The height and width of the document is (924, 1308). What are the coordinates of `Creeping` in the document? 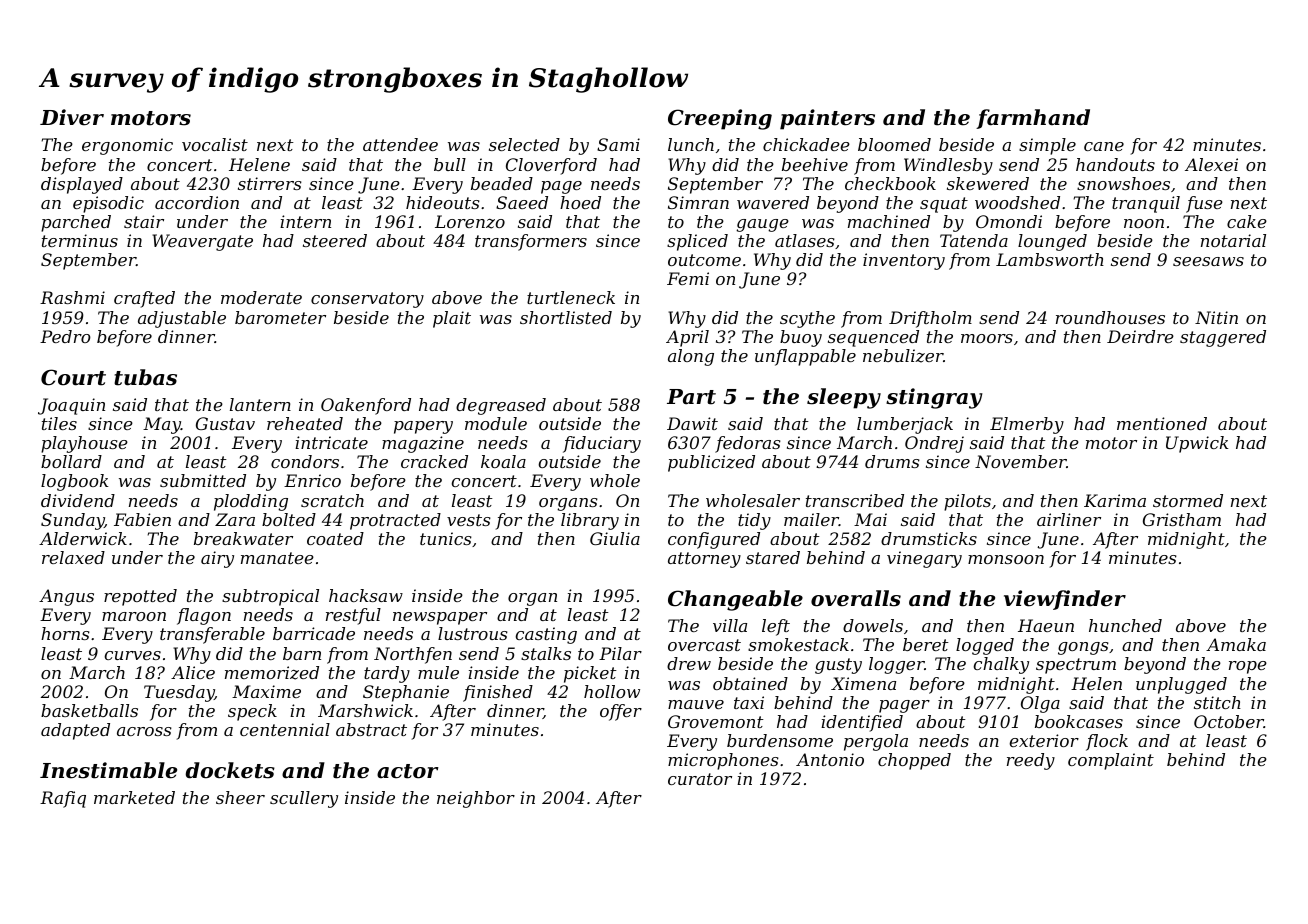 It's located at (720, 119).
